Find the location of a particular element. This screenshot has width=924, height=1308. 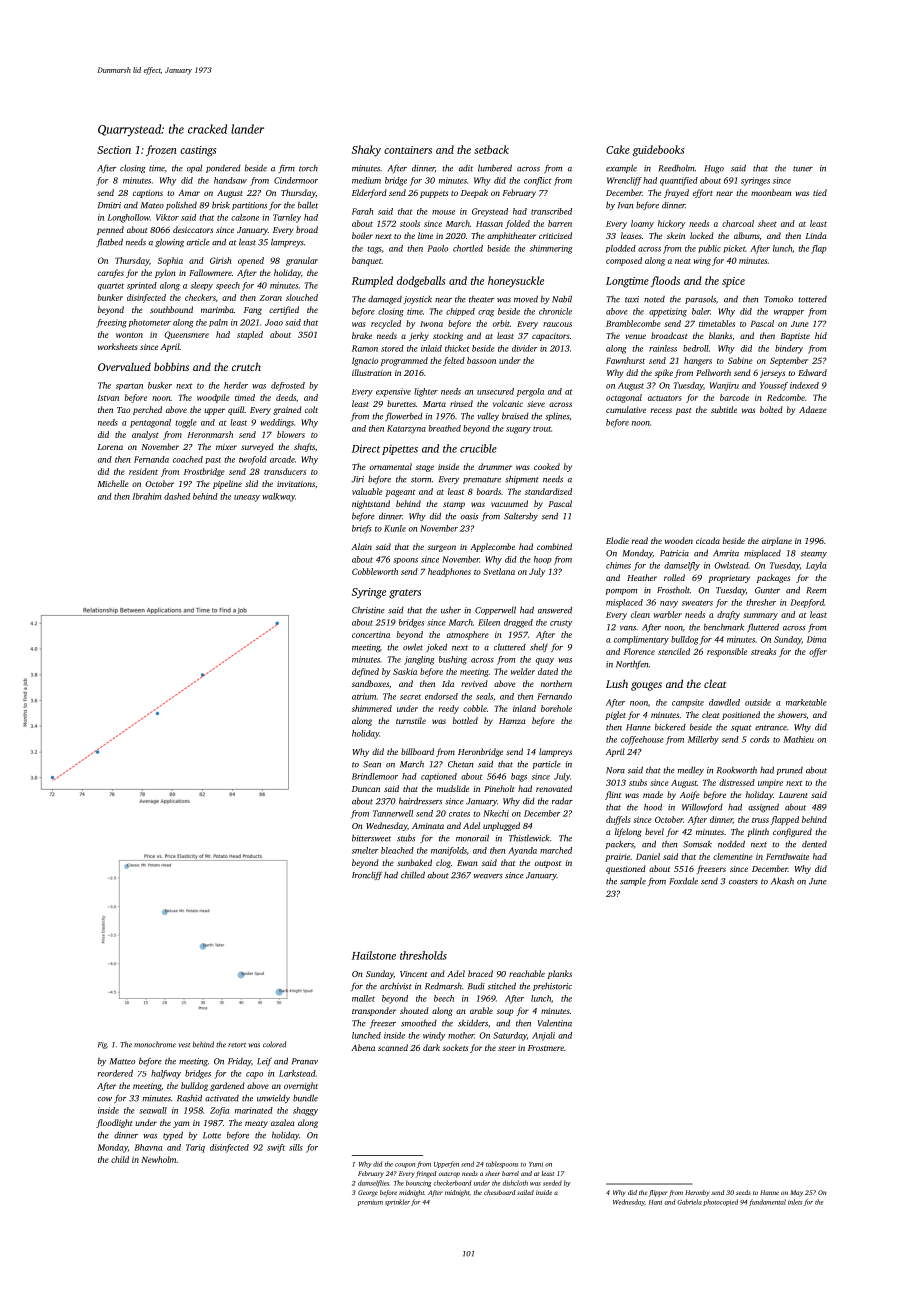

photometer is located at coordinates (150, 323).
